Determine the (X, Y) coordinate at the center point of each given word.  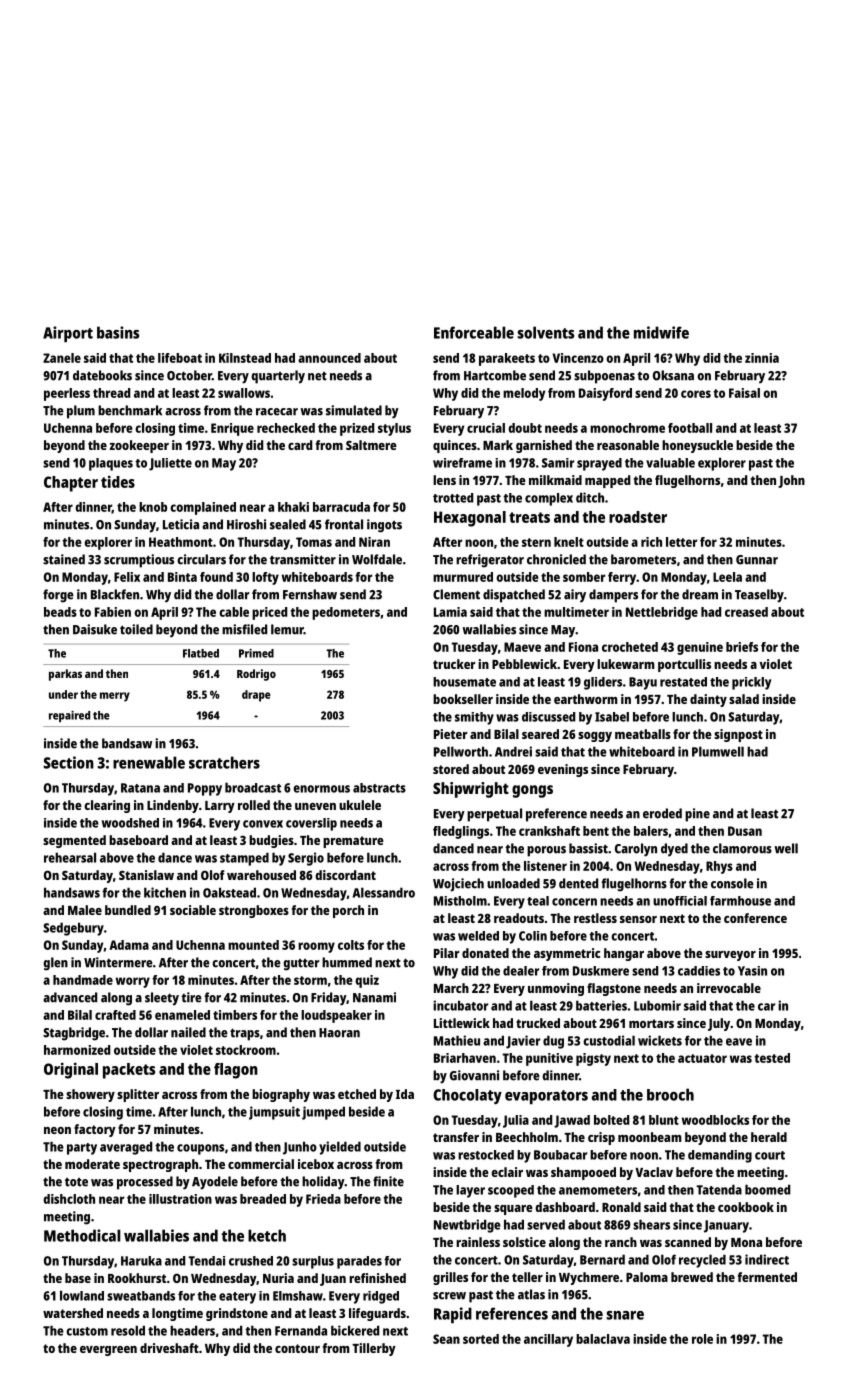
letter (681, 542)
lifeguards (377, 1314)
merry (115, 697)
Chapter (71, 484)
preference (556, 815)
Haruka (141, 1261)
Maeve (522, 647)
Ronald (621, 1207)
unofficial (680, 901)
